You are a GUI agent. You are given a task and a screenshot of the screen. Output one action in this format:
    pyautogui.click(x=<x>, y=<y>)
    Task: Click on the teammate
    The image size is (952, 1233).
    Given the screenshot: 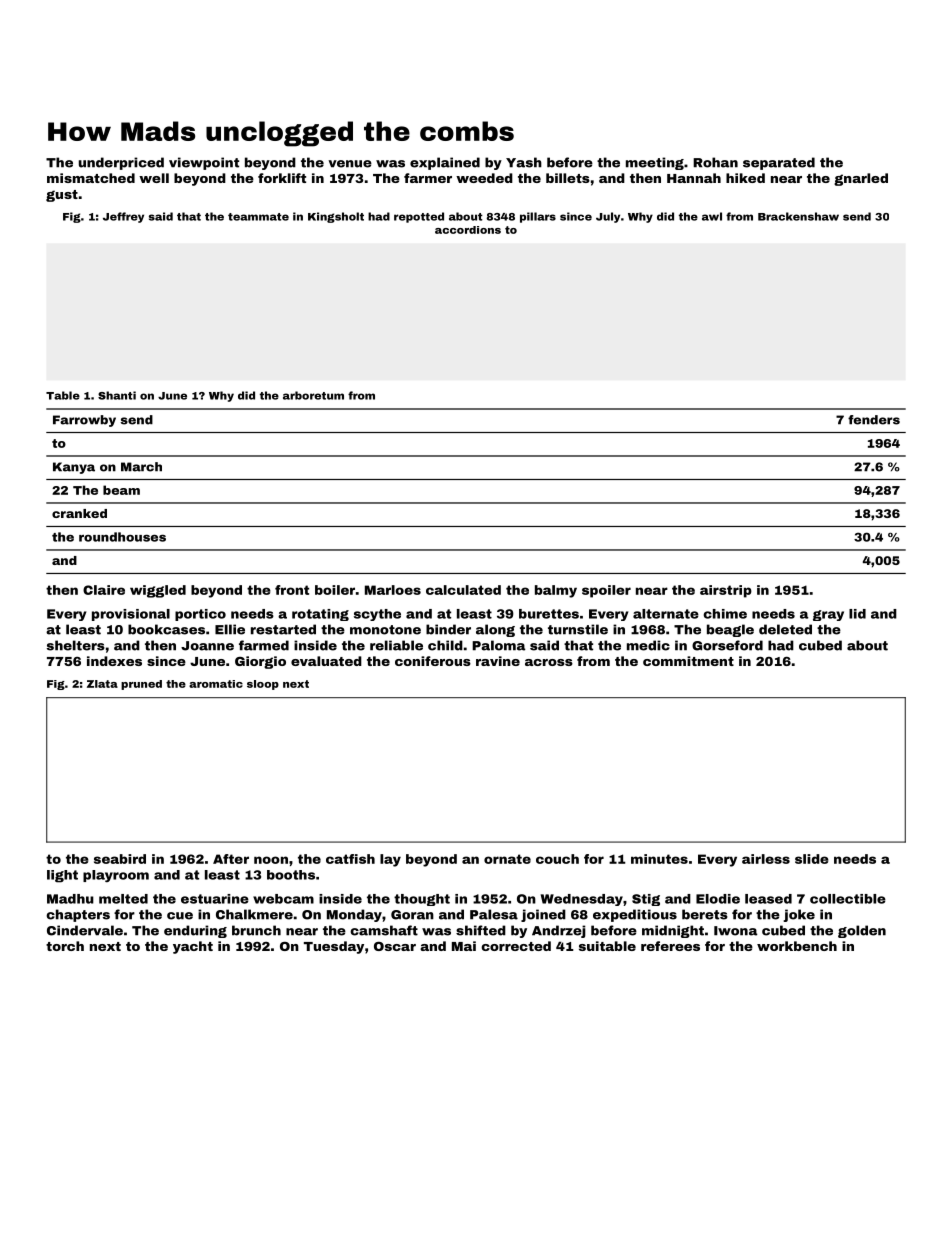 What is the action you would take?
    pyautogui.click(x=258, y=217)
